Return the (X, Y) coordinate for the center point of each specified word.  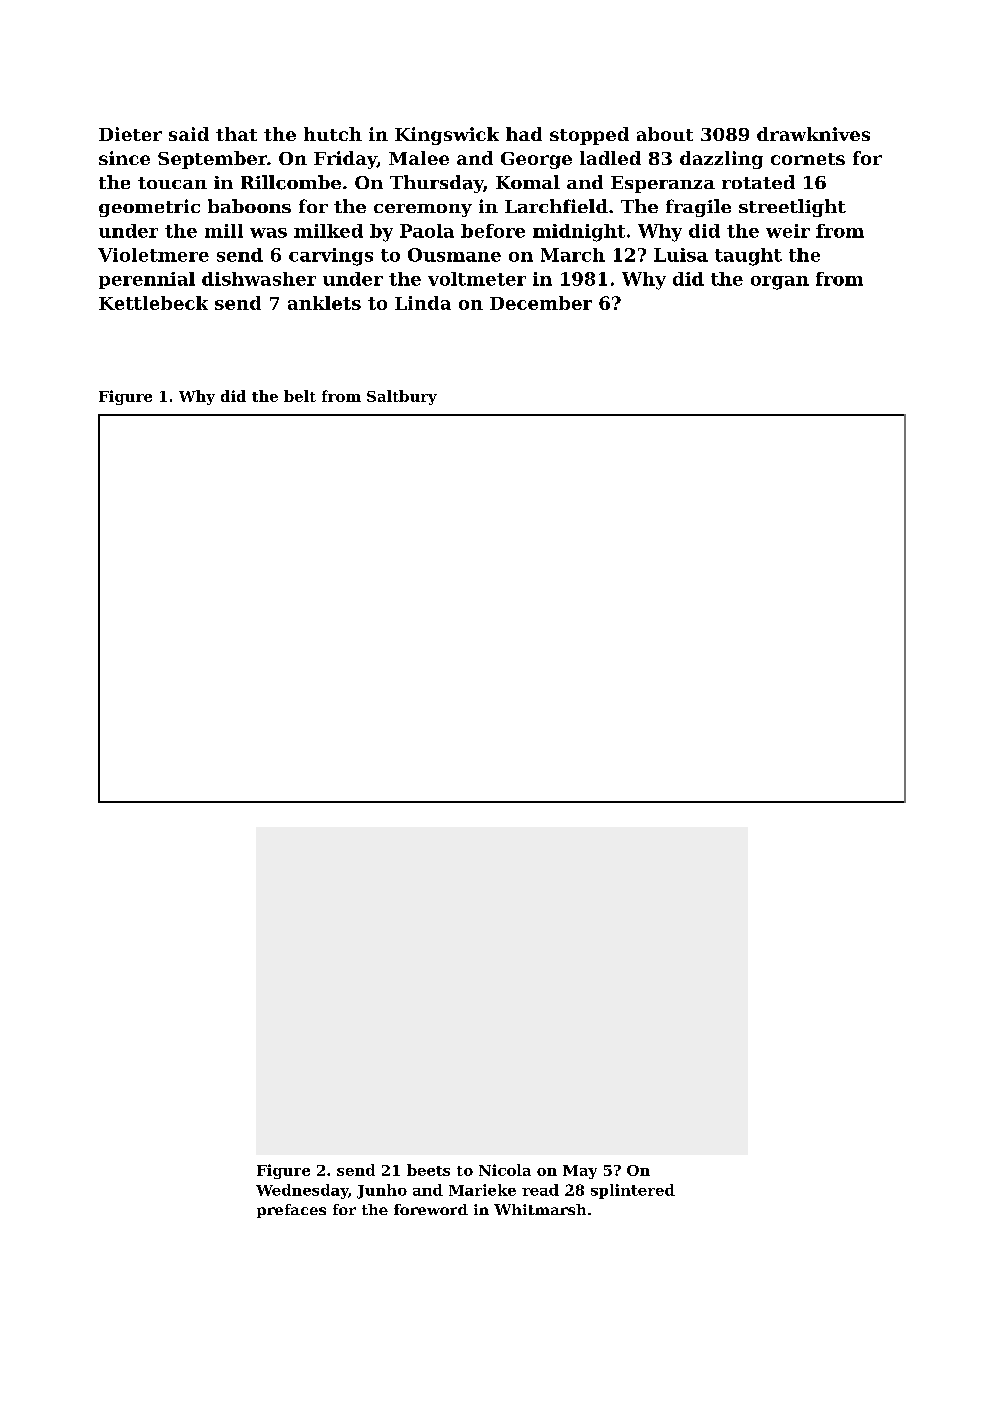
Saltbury (402, 397)
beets (428, 1170)
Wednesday (302, 1191)
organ (780, 283)
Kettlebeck (153, 303)
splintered (633, 1191)
